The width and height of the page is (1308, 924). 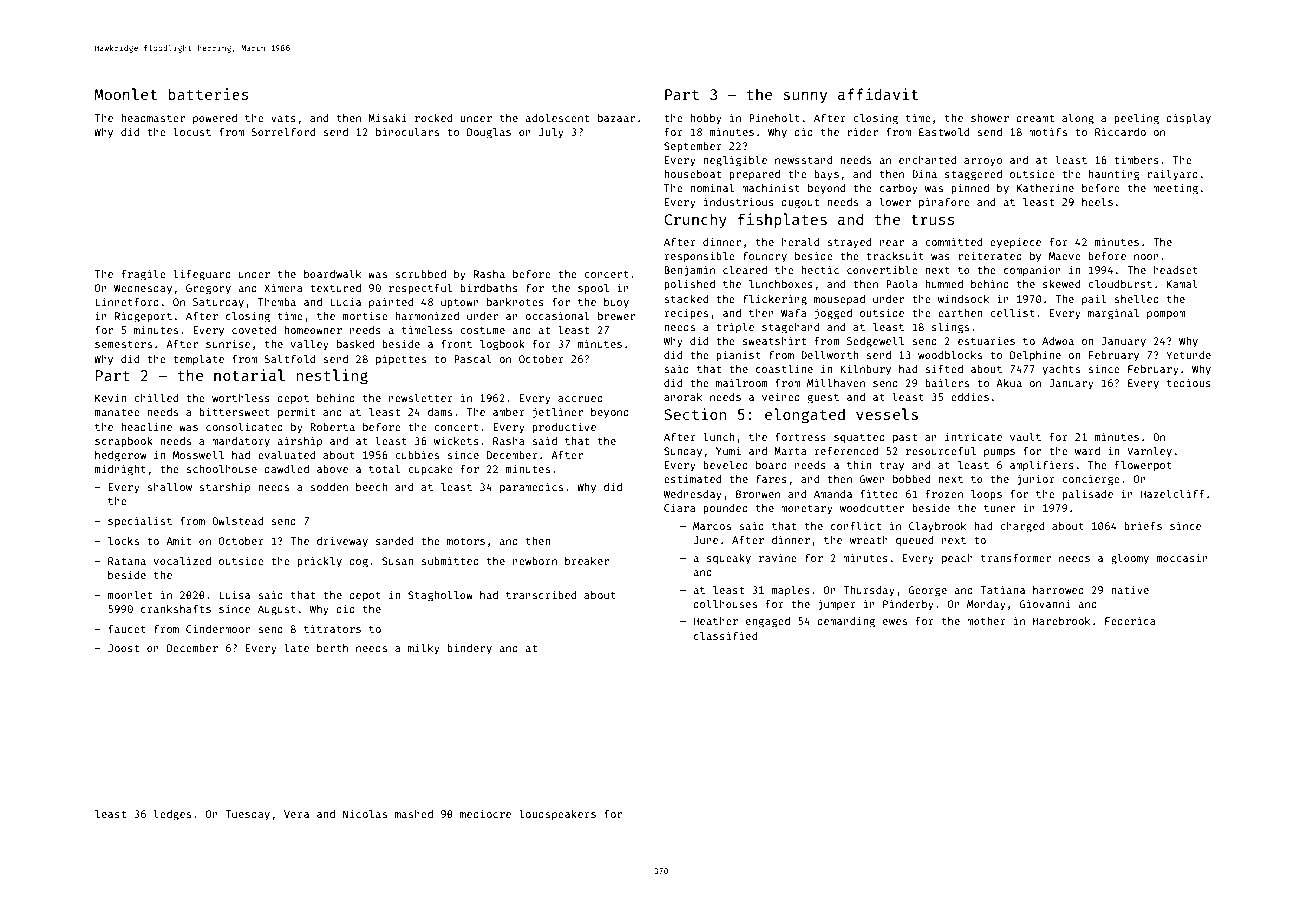 I want to click on sunny, so click(x=805, y=97).
